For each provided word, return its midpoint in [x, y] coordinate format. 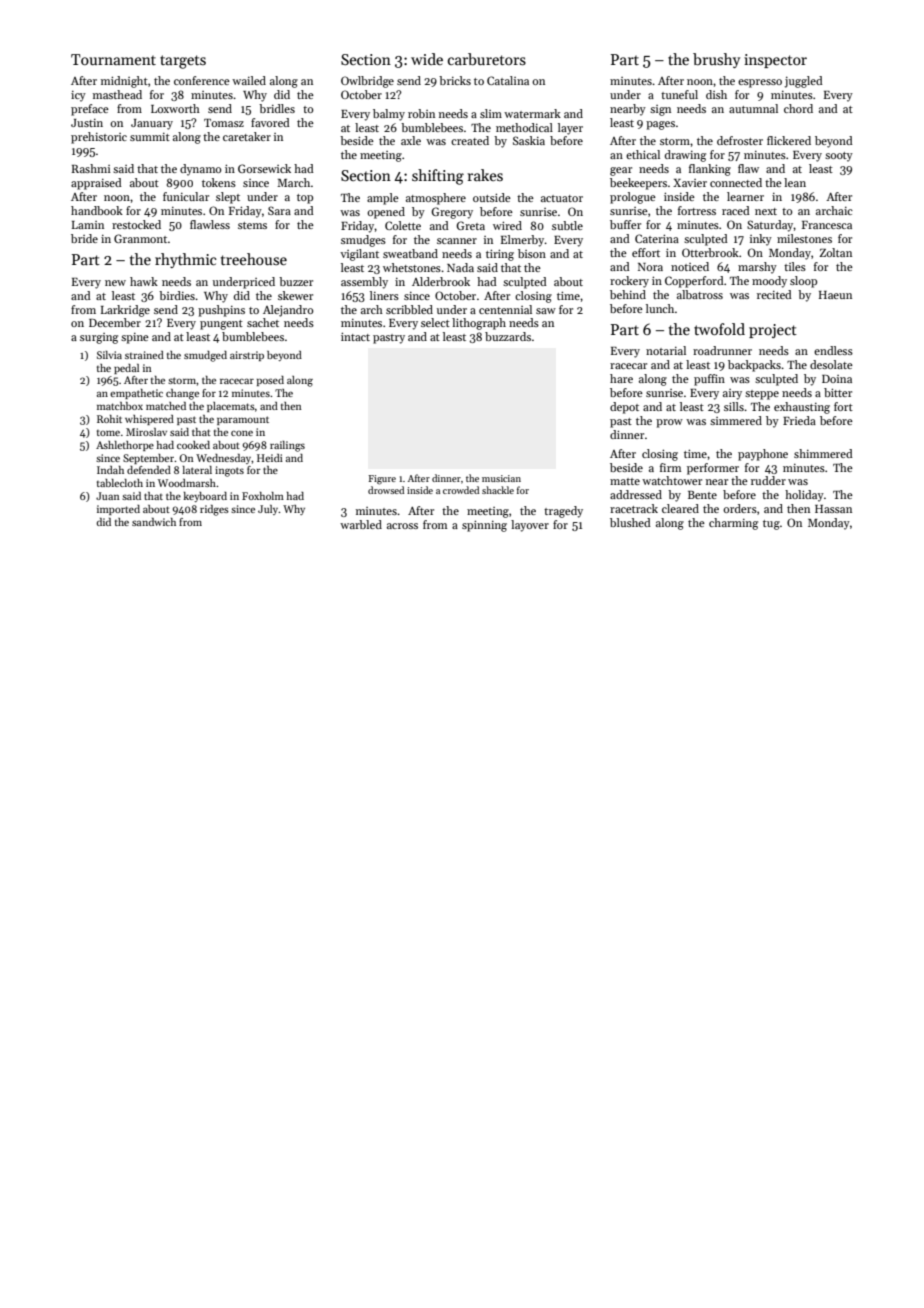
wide [427, 59]
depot [624, 408]
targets [183, 62]
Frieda [799, 420]
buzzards [508, 336]
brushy [716, 60]
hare [621, 378]
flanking [710, 170]
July [268, 510]
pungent [221, 325]
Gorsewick [264, 168]
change [182, 394]
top [305, 199]
